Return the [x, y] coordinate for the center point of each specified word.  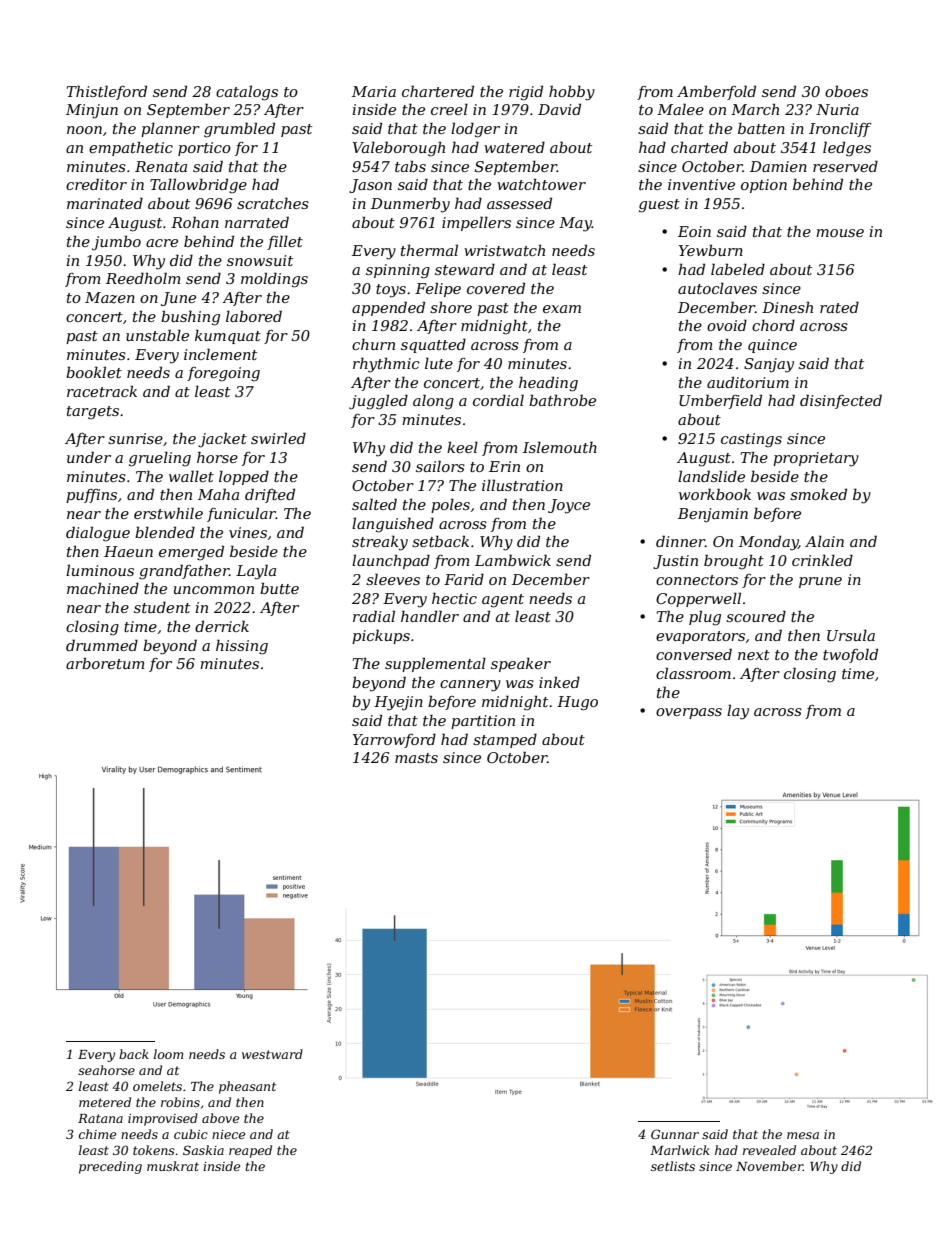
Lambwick [513, 560]
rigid [526, 93]
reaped [250, 1151]
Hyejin [398, 703]
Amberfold [716, 92]
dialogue [98, 534]
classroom [693, 673]
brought [734, 562]
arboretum [105, 663]
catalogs [247, 93]
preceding [110, 1167]
